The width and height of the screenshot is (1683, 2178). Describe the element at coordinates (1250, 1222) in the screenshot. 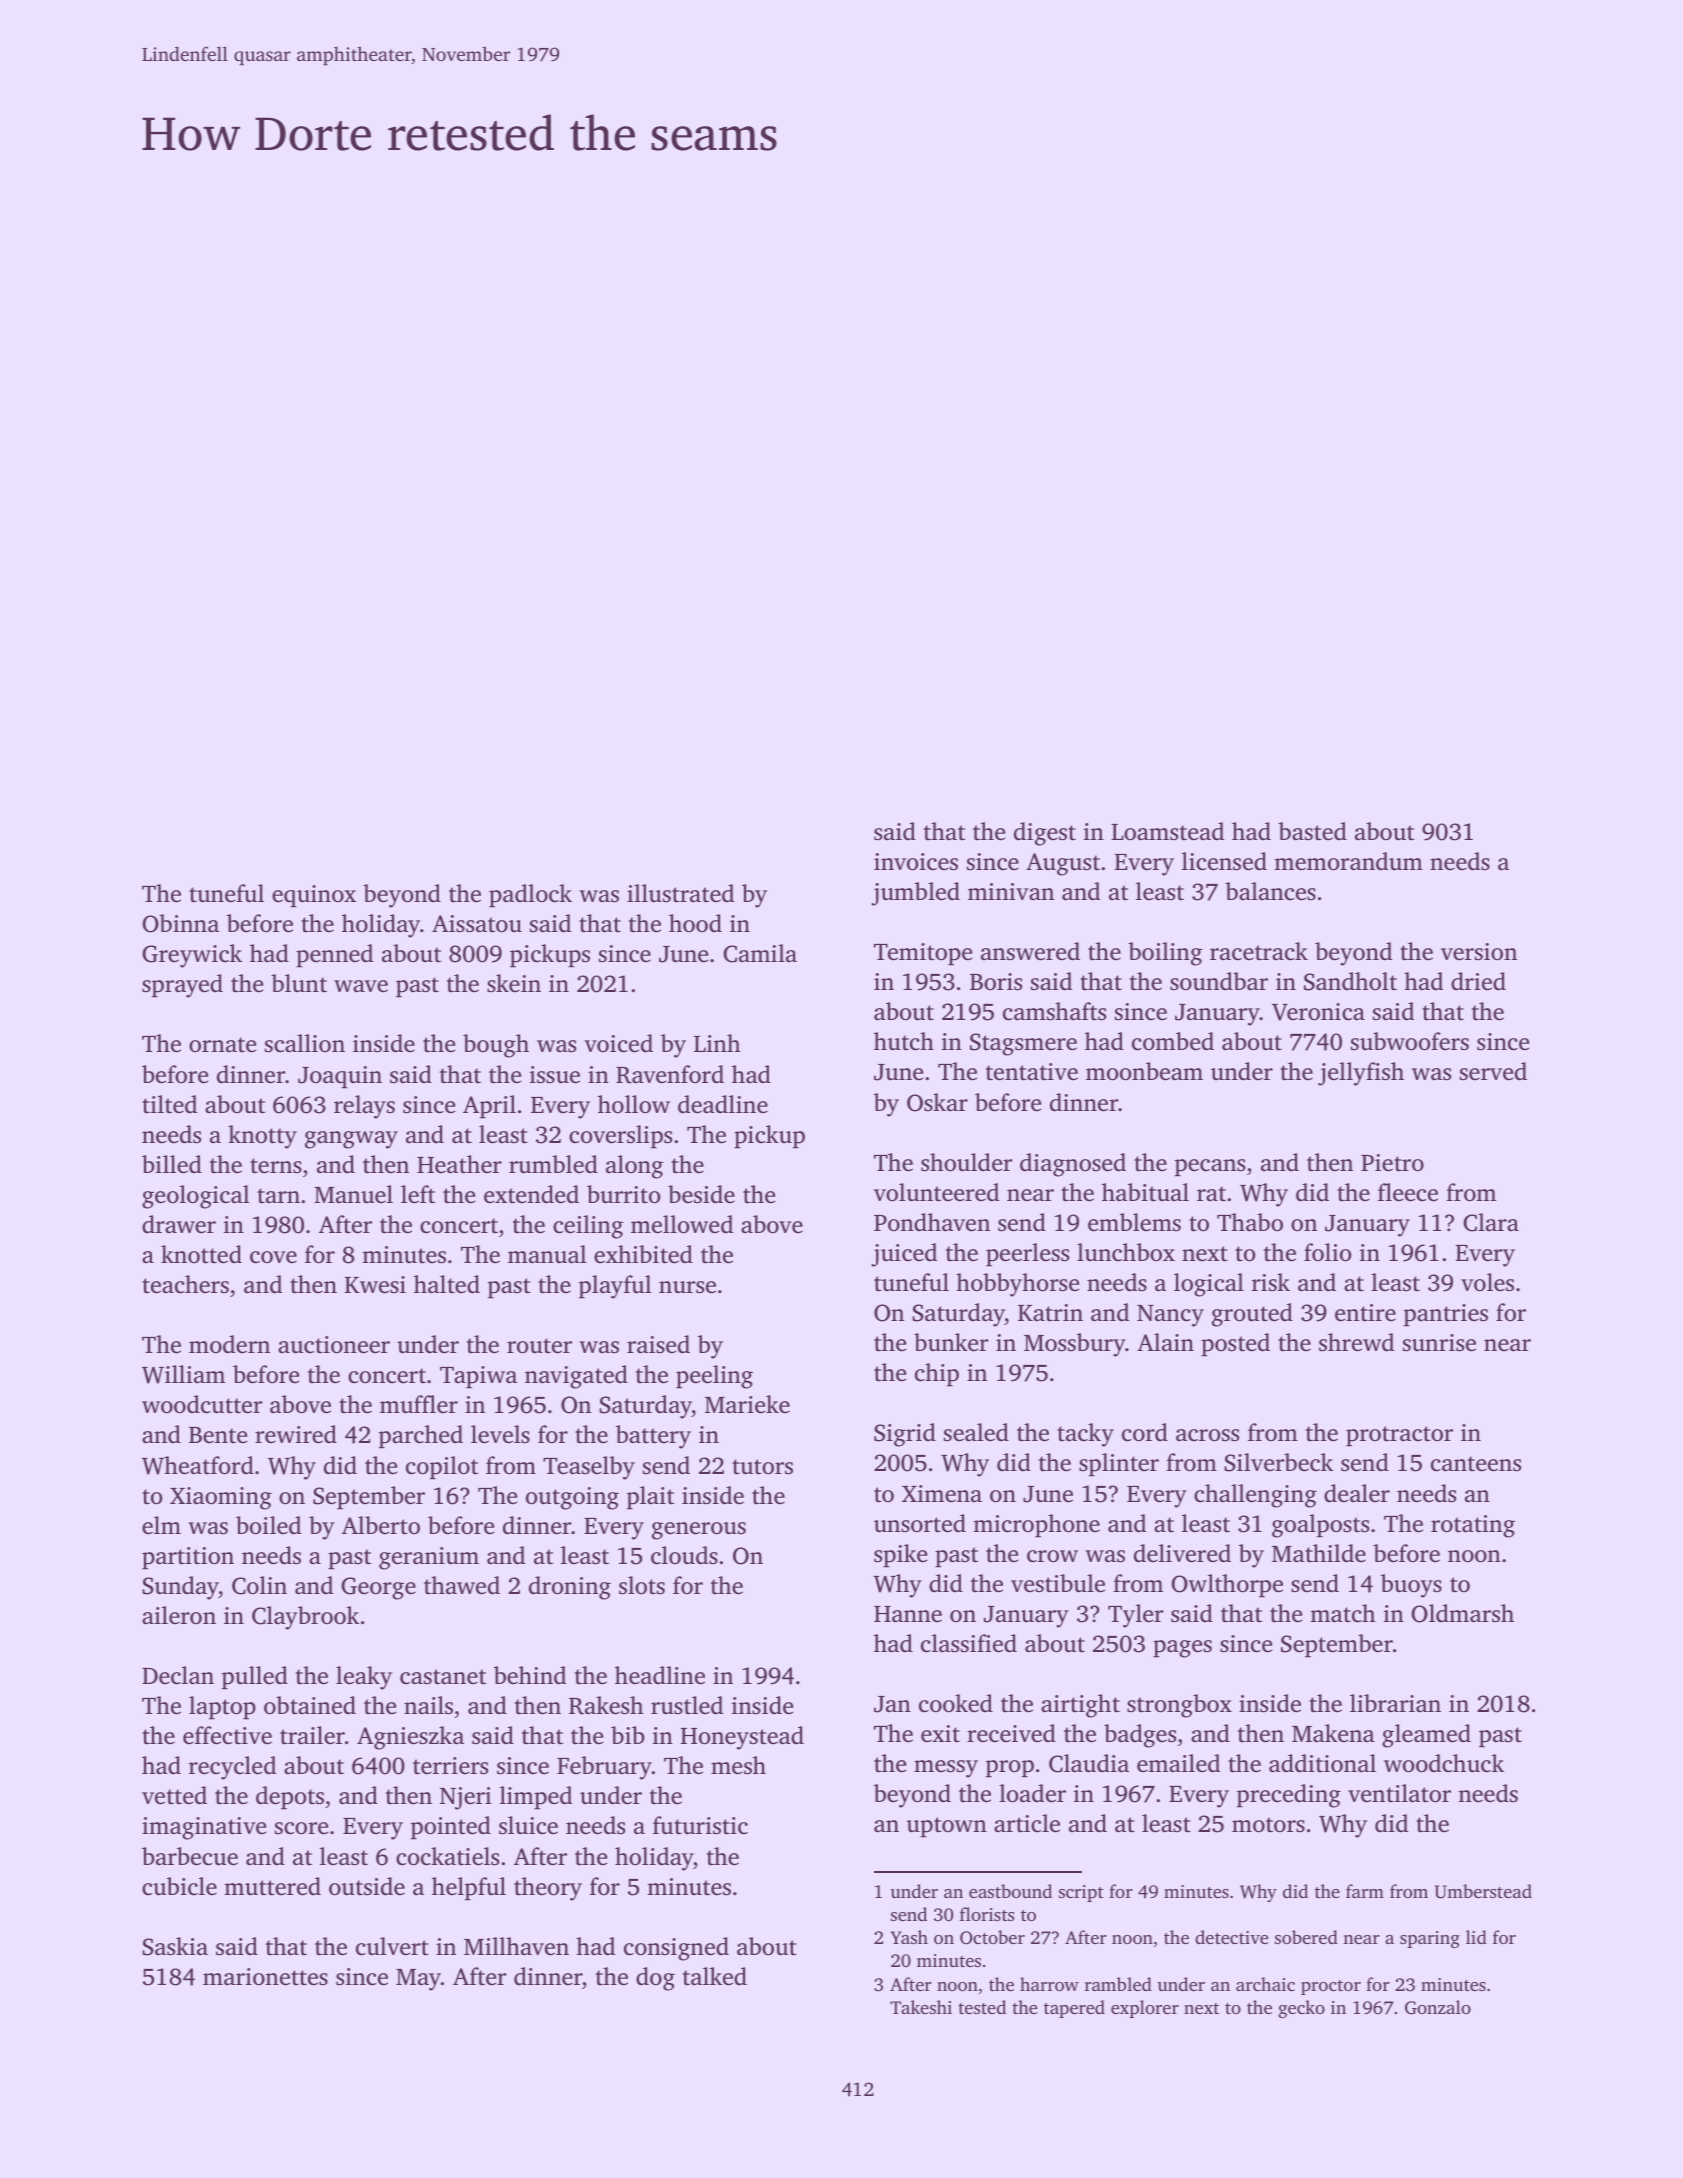

I see `Thabo` at that location.
